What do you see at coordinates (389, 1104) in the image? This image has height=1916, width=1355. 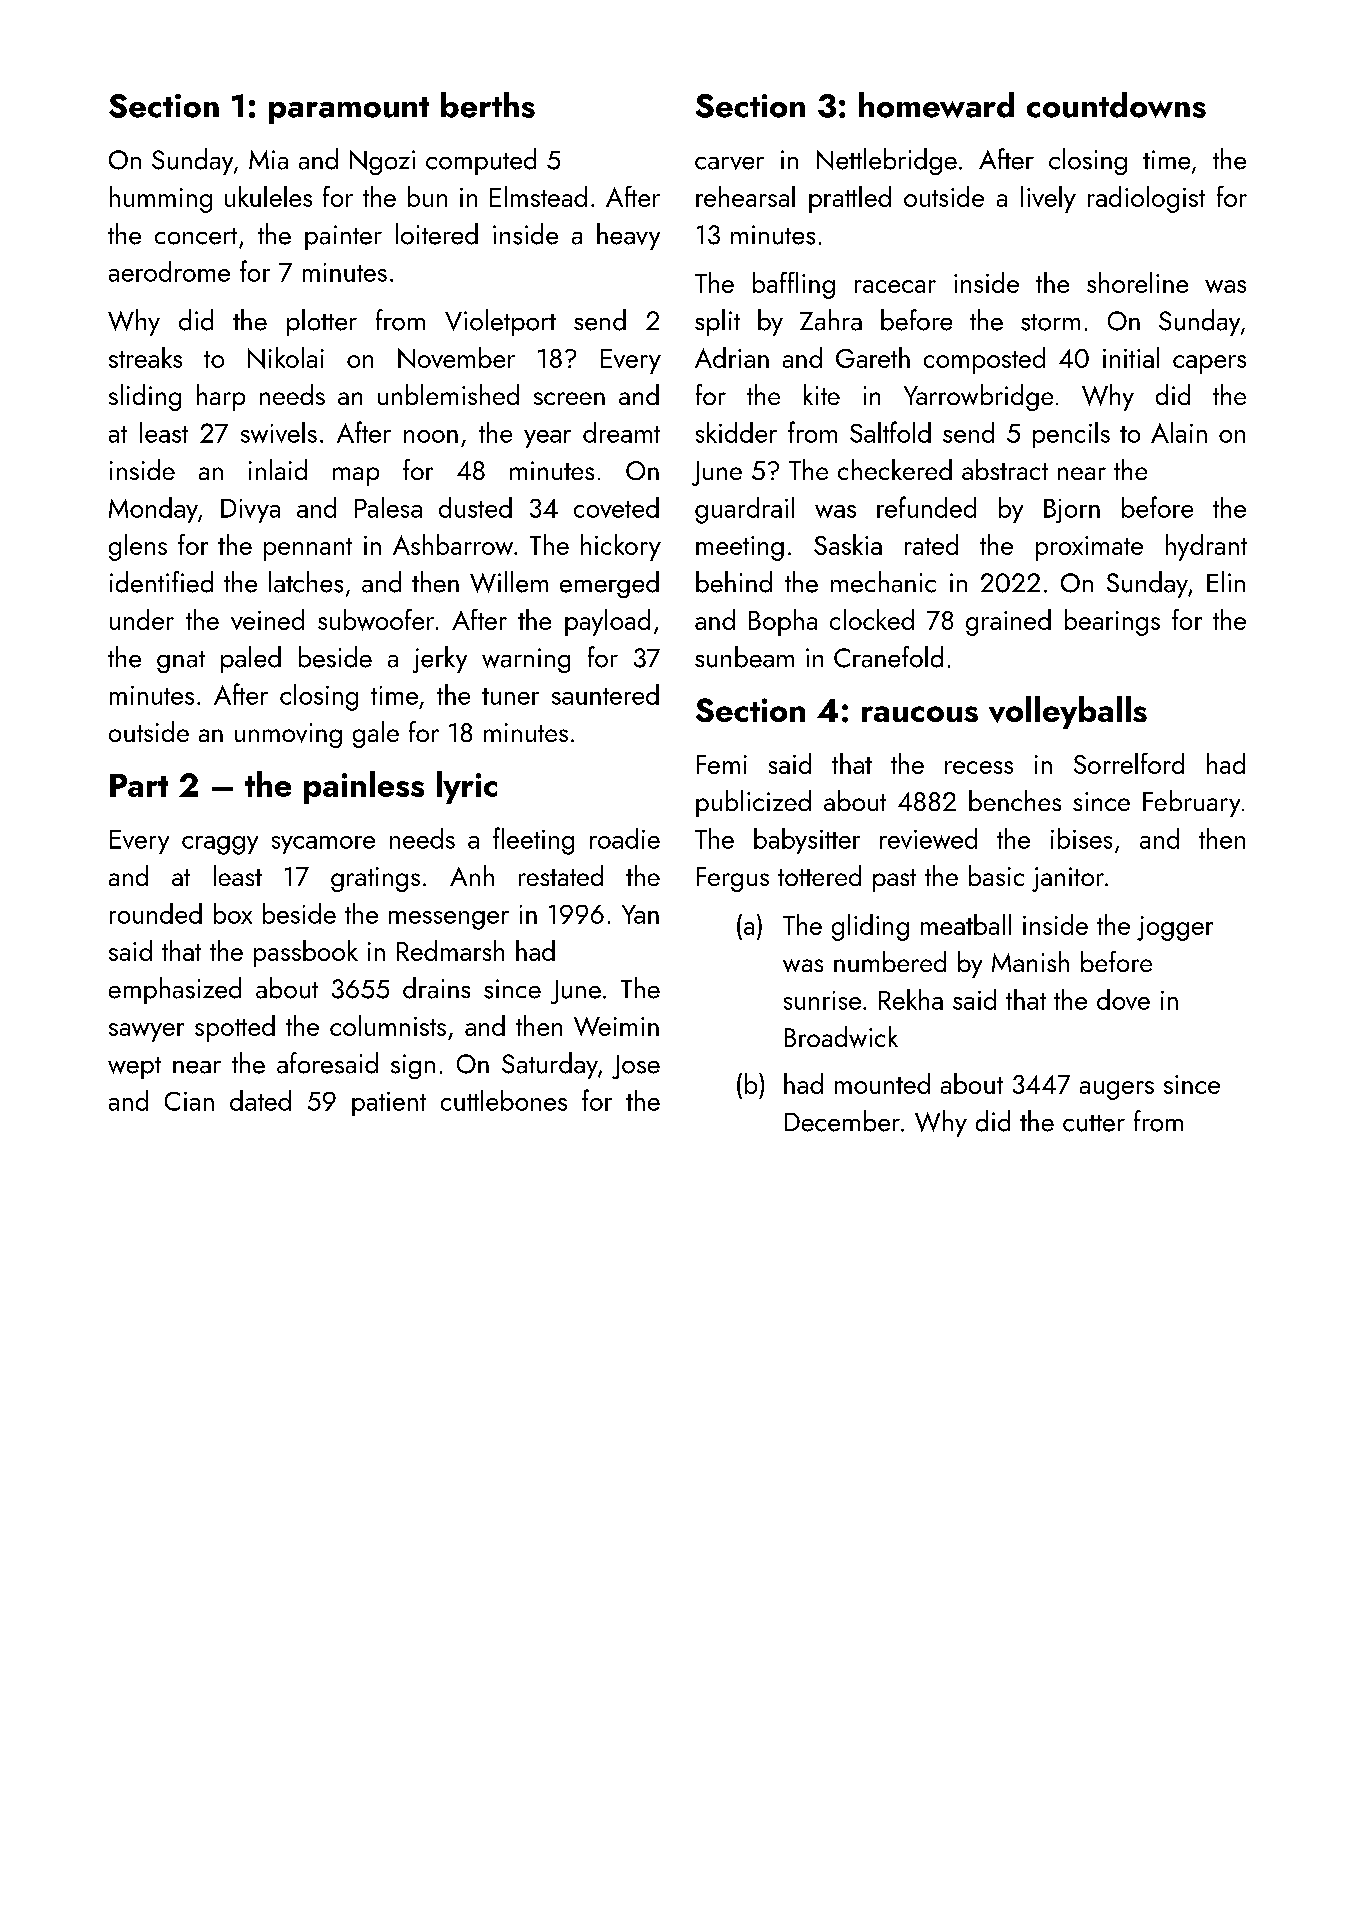 I see `patient` at bounding box center [389, 1104].
